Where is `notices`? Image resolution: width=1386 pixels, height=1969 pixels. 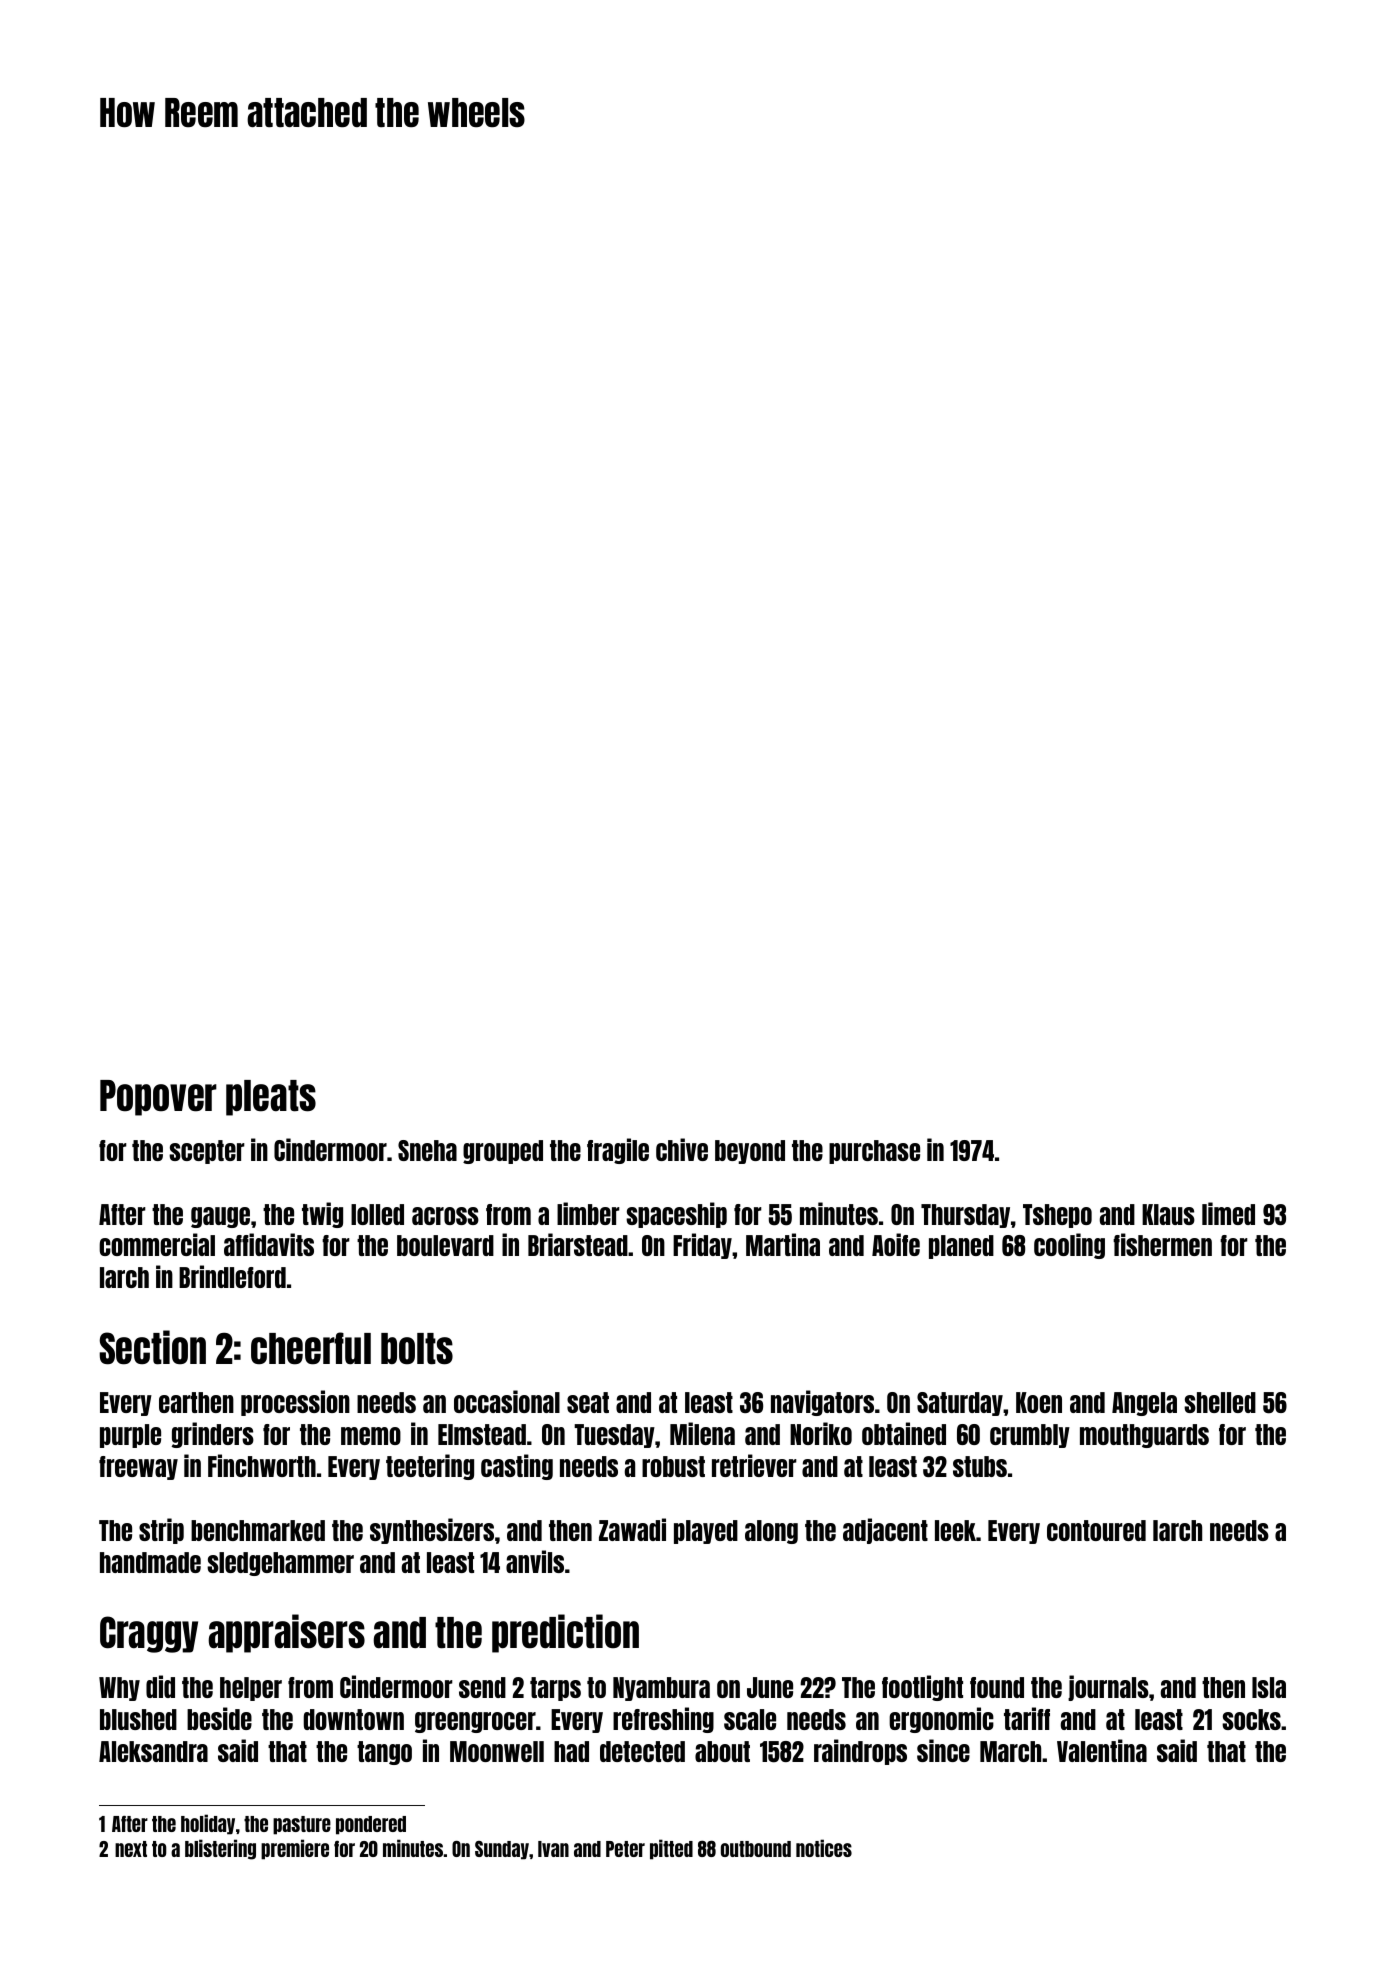 notices is located at coordinates (824, 1848).
